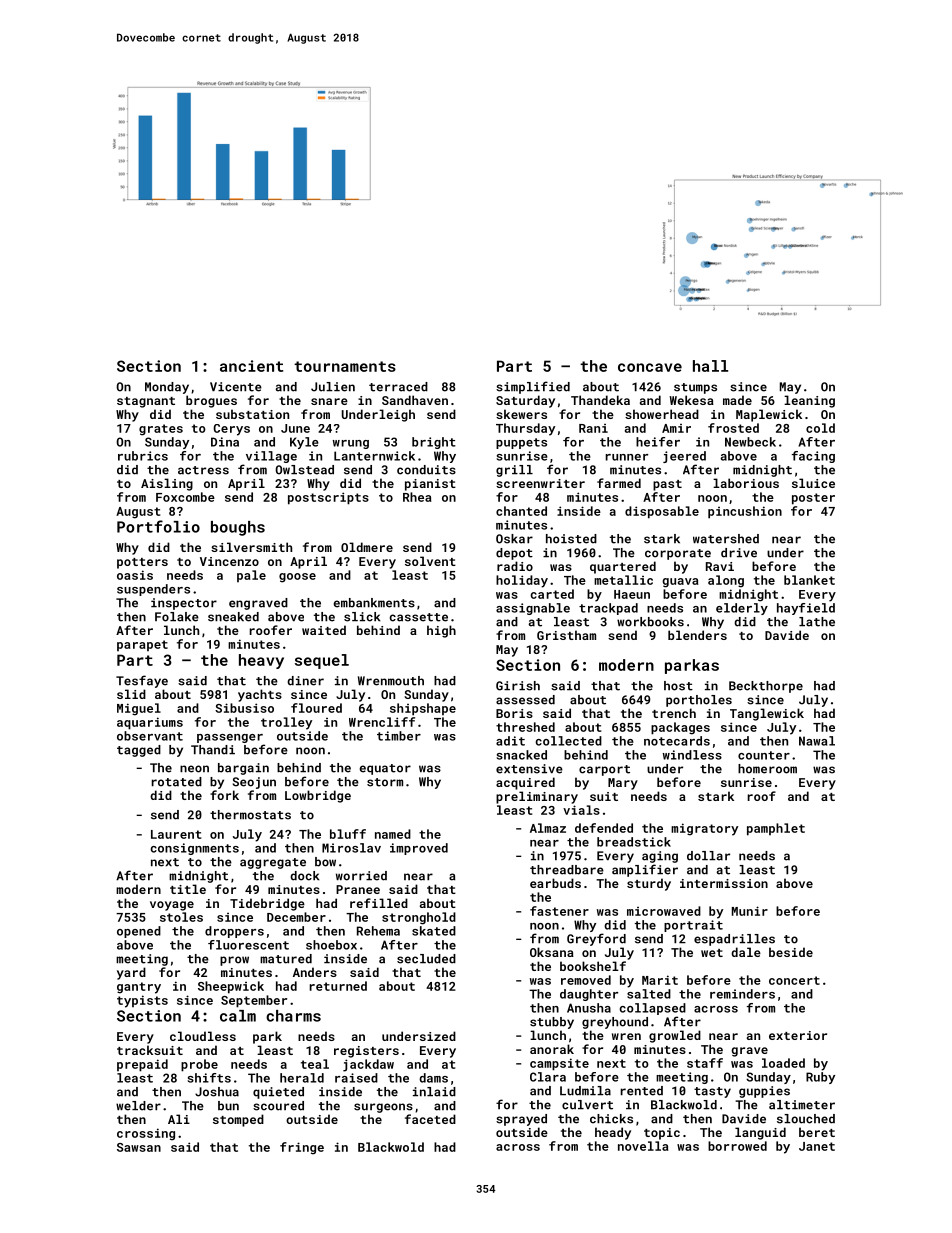 This image has height=1233, width=952. Describe the element at coordinates (234, 932) in the image. I see `droppers` at that location.
